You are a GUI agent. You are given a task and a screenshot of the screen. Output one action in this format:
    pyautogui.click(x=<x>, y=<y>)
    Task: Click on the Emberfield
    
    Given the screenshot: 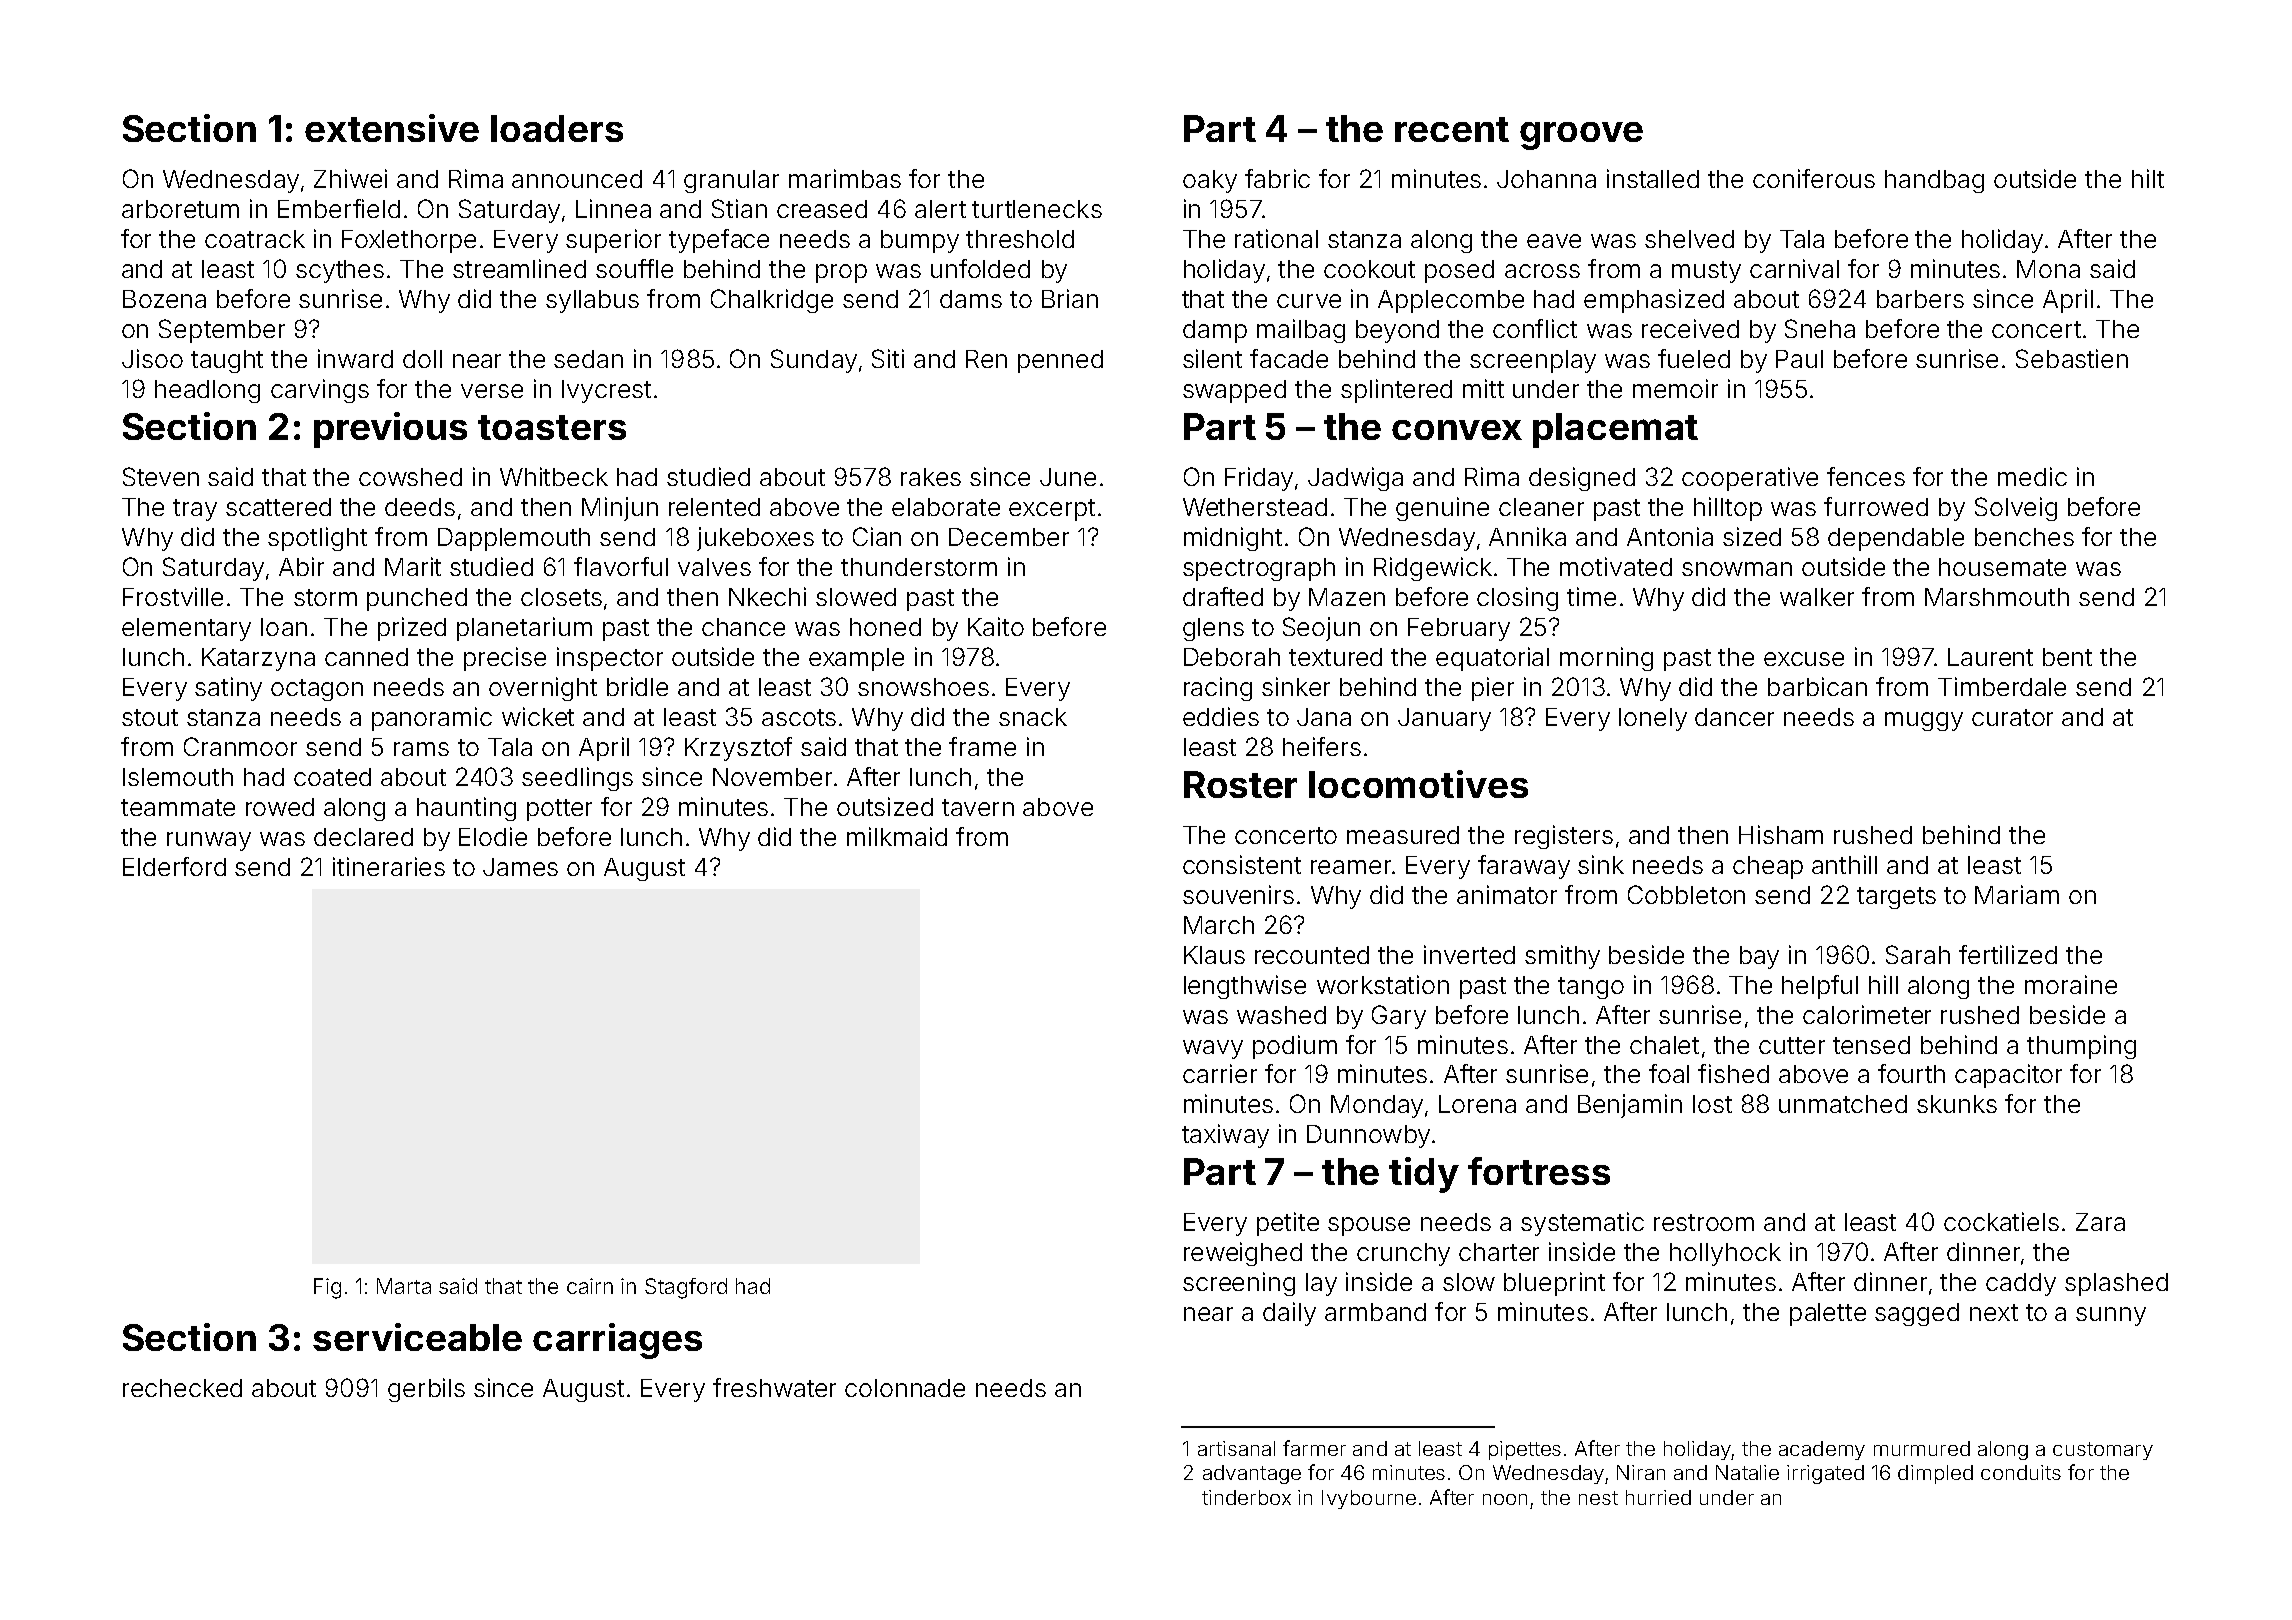 What is the action you would take?
    pyautogui.click(x=339, y=208)
